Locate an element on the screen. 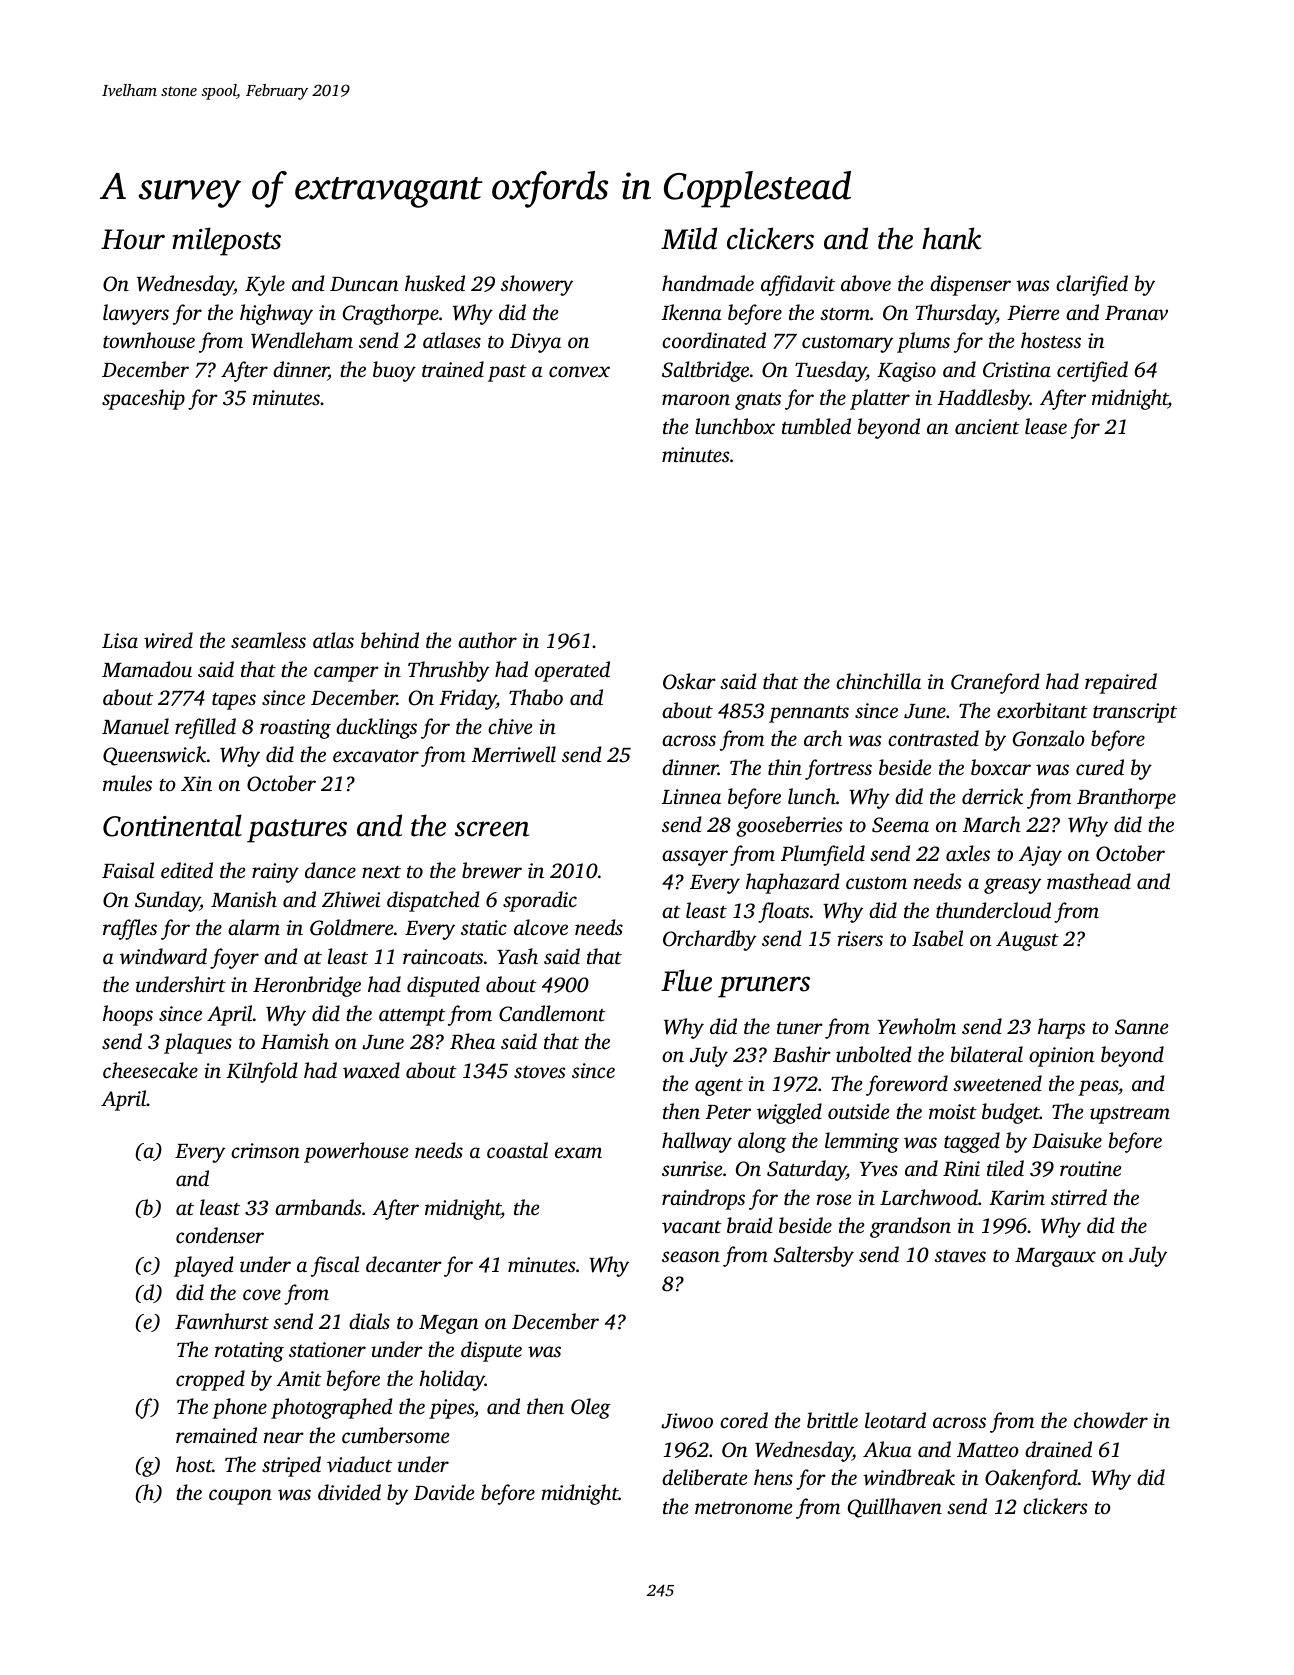 The image size is (1294, 1675). armbands is located at coordinates (318, 1207).
